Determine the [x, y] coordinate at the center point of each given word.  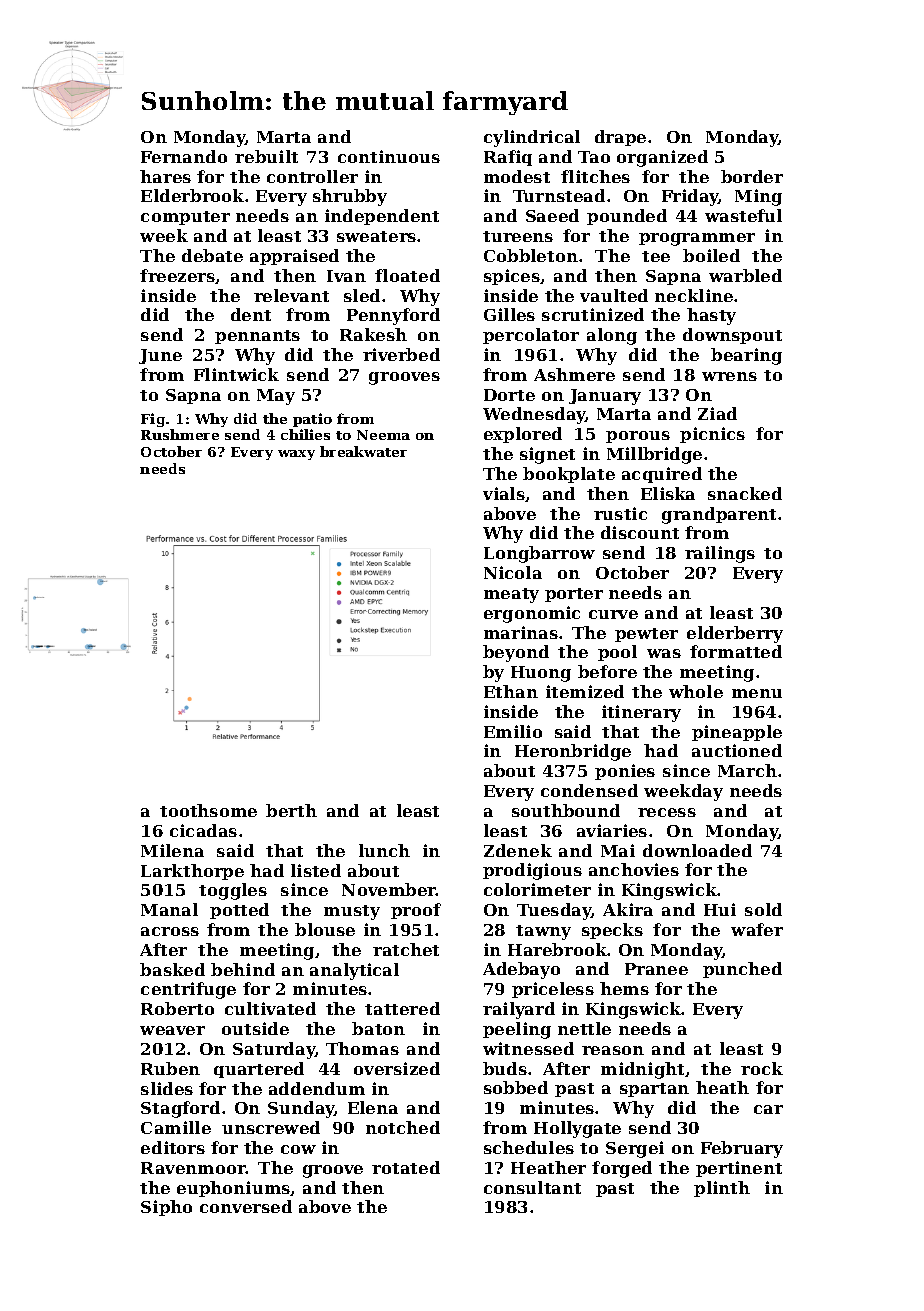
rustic [620, 513]
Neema [383, 435]
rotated [406, 1167]
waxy [296, 455]
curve [613, 614]
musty [352, 912]
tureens [518, 236]
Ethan [511, 691]
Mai [618, 850]
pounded [627, 217]
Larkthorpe [192, 872]
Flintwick [236, 374]
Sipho [166, 1208]
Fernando [184, 156]
